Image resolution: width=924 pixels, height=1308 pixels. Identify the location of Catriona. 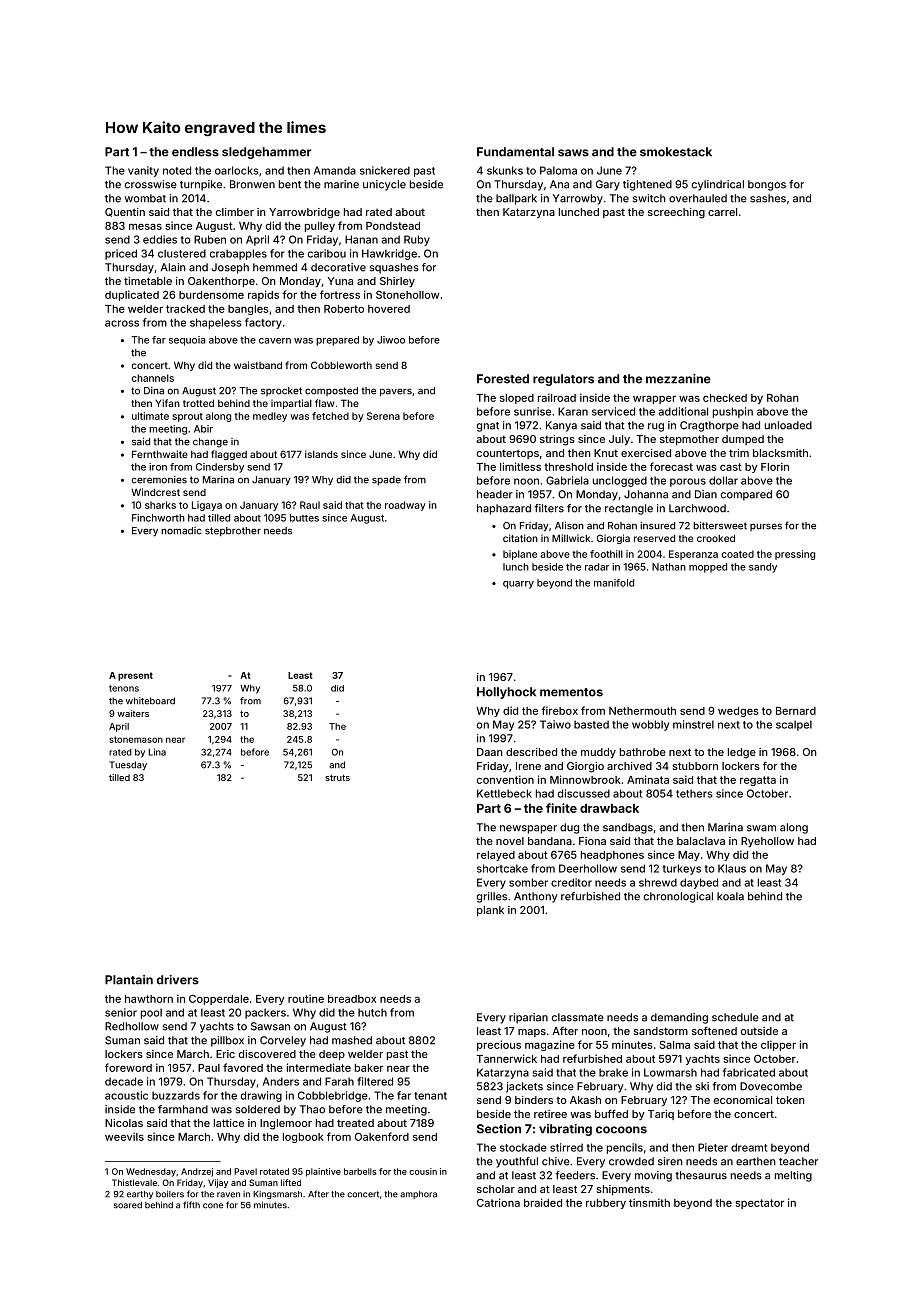
(498, 1202).
